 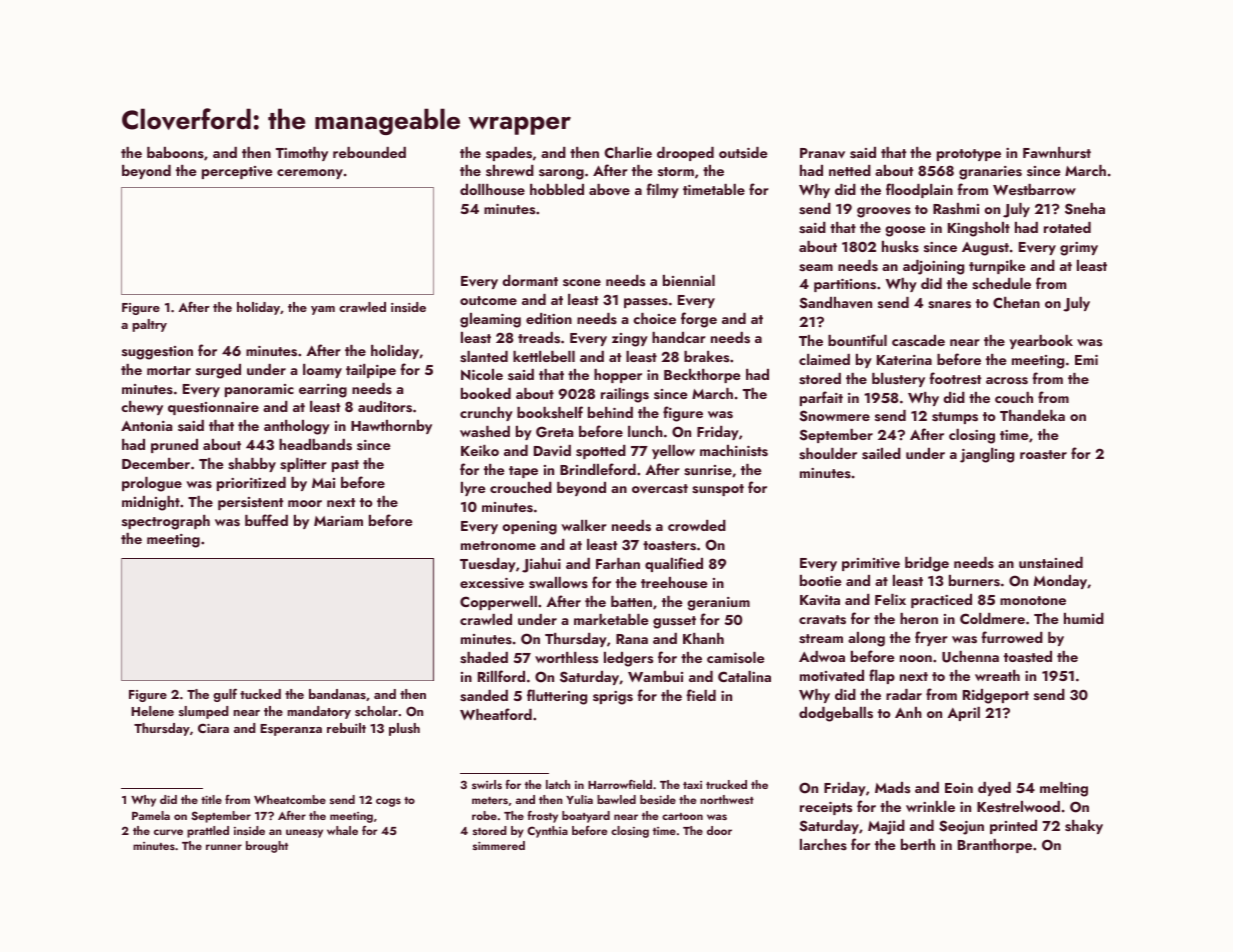 I want to click on chewy, so click(x=142, y=408).
